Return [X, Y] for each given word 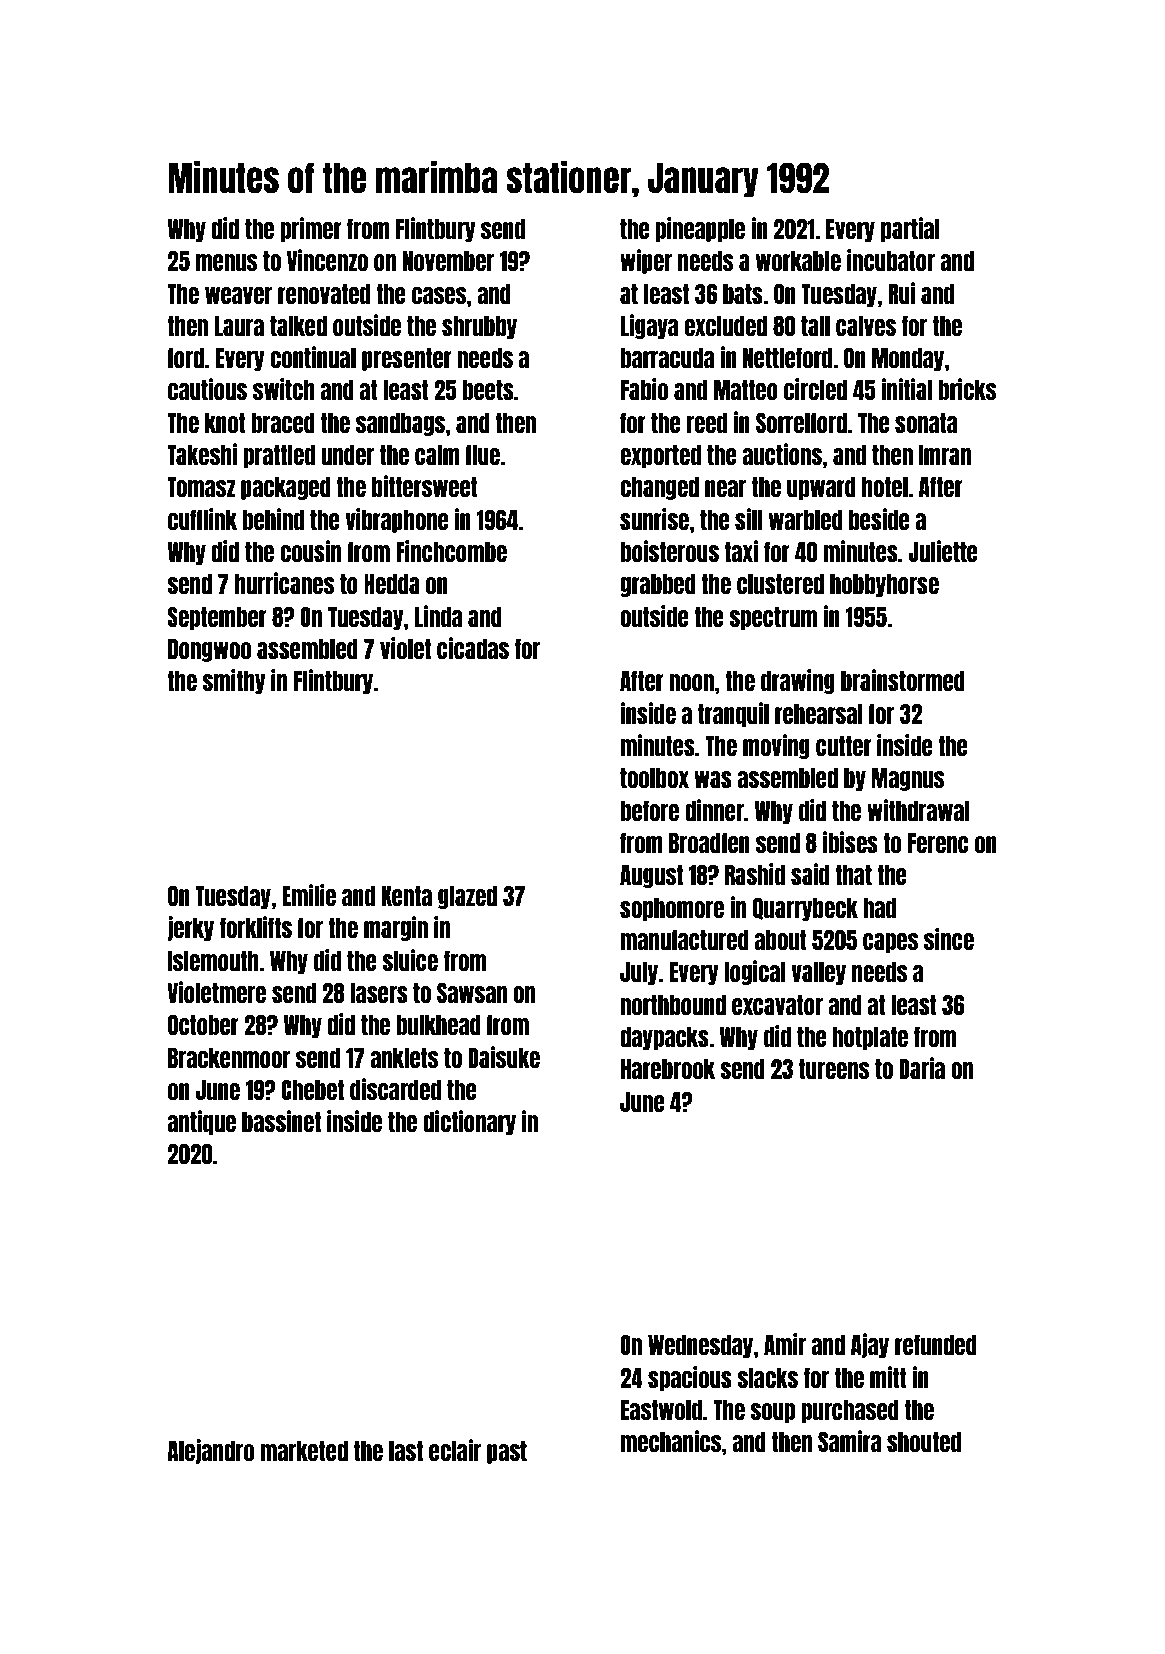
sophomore [672, 909]
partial [910, 229]
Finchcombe [451, 551]
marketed [304, 1451]
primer [311, 229]
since [949, 939]
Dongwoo [209, 650]
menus [226, 262]
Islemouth [213, 961]
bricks [967, 389]
